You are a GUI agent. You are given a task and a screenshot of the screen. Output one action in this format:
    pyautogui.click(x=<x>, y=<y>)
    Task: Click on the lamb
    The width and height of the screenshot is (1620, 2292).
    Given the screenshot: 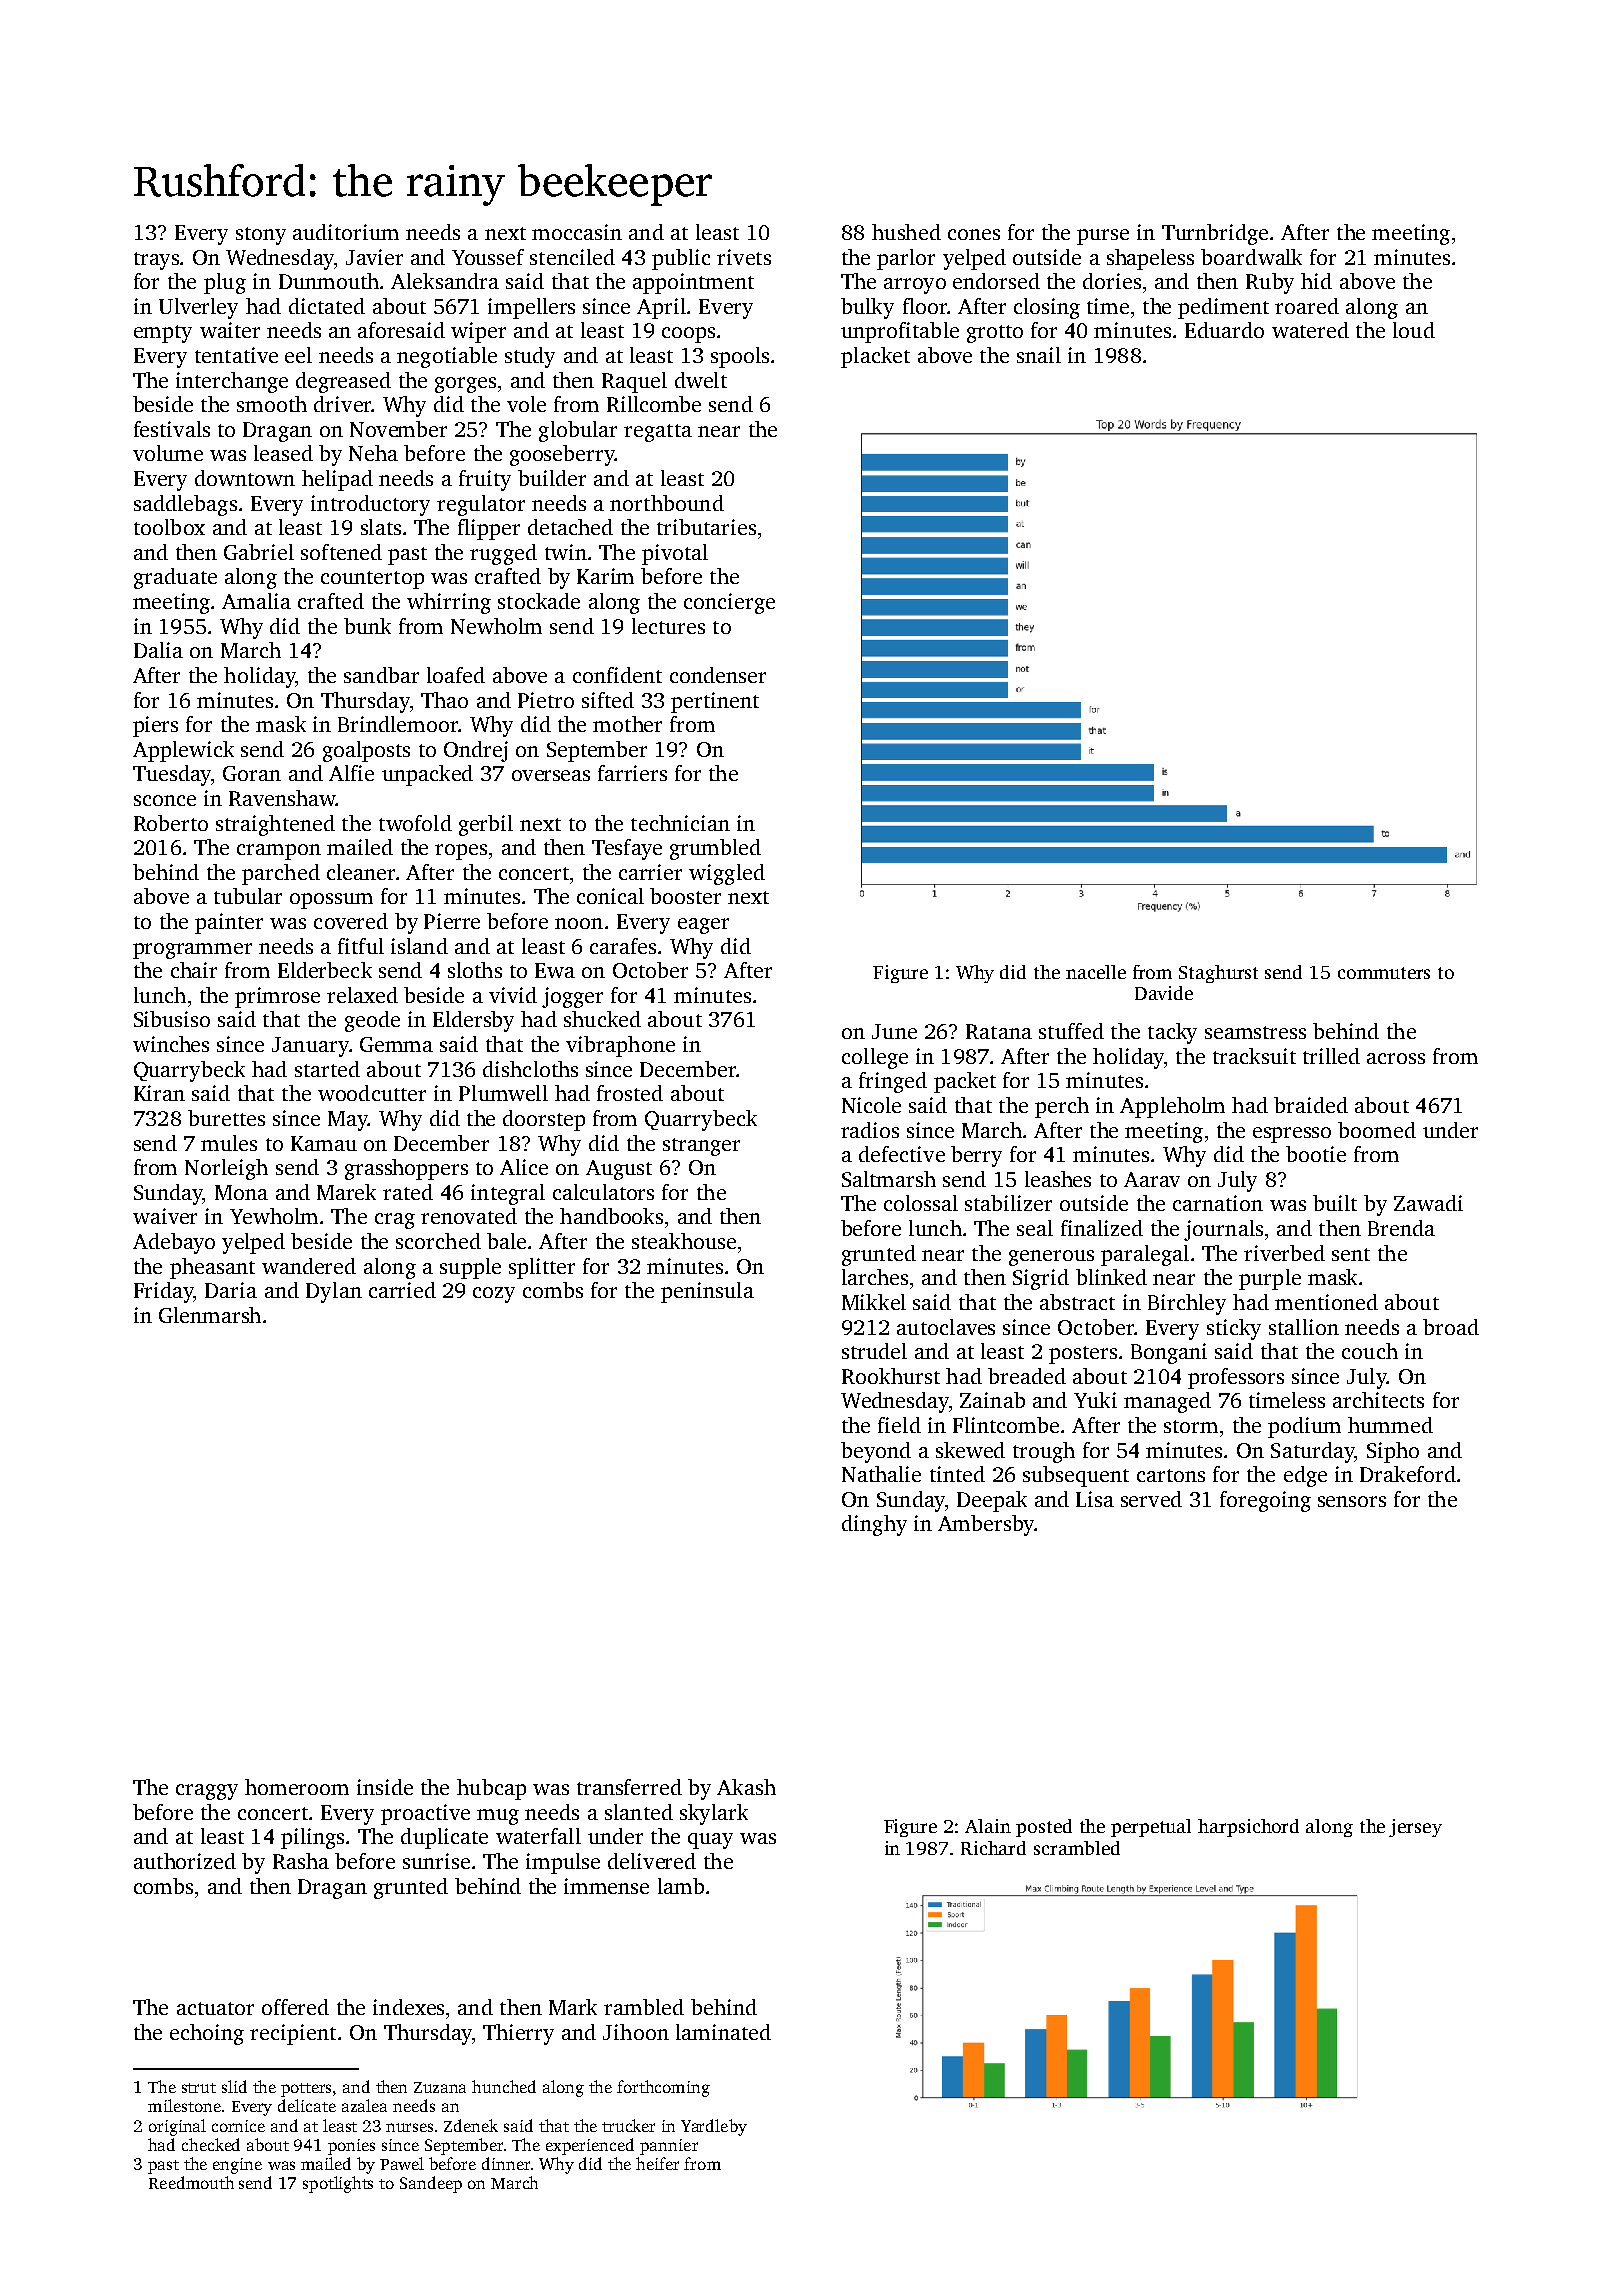 What is the action you would take?
    pyautogui.click(x=681, y=1886)
